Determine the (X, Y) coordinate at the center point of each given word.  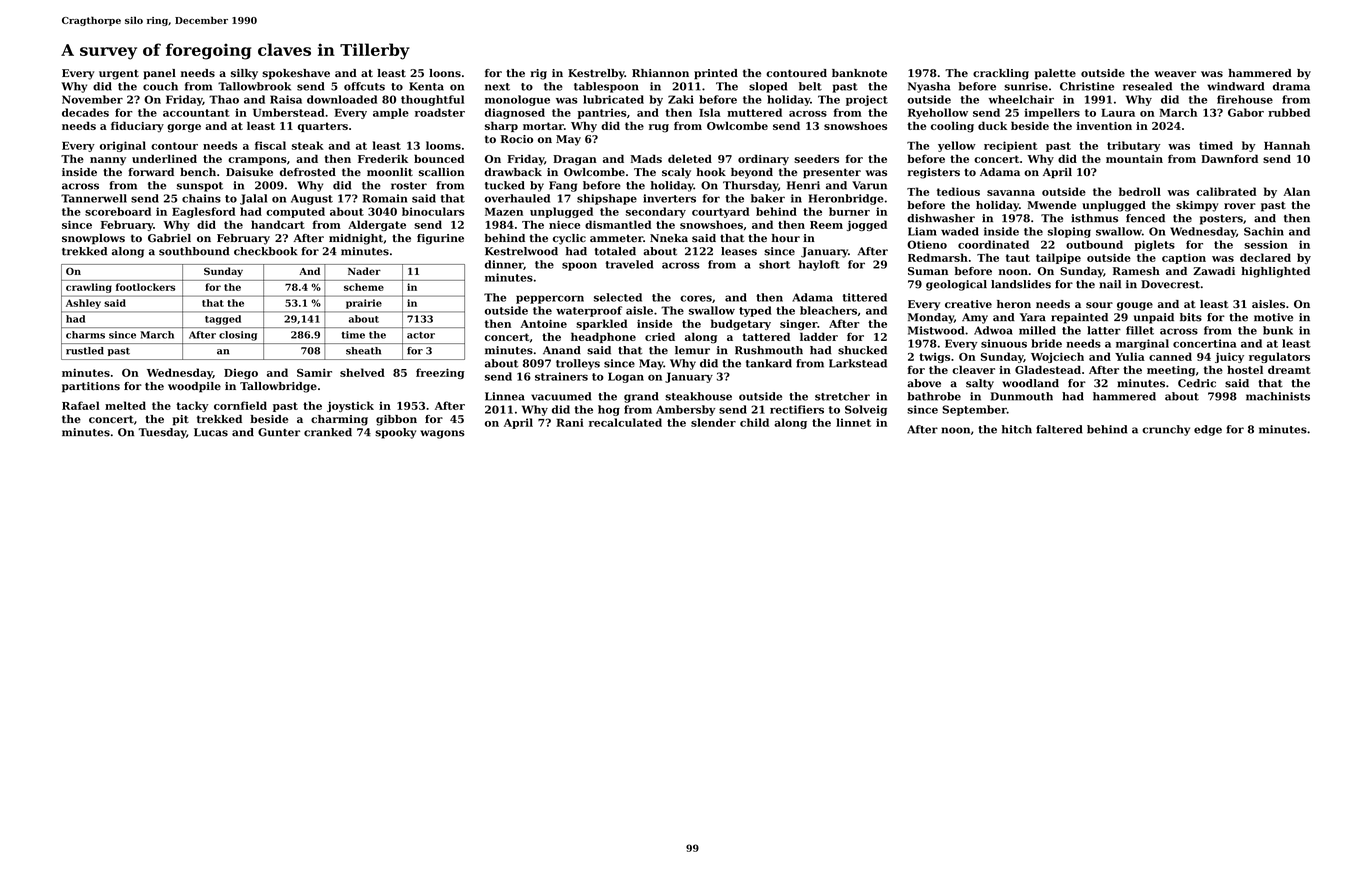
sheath (363, 351)
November (92, 99)
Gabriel (169, 238)
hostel (1245, 369)
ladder (819, 336)
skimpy (1197, 206)
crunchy (1166, 430)
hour (786, 238)
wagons (442, 434)
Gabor (1246, 112)
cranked (328, 432)
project (867, 100)
